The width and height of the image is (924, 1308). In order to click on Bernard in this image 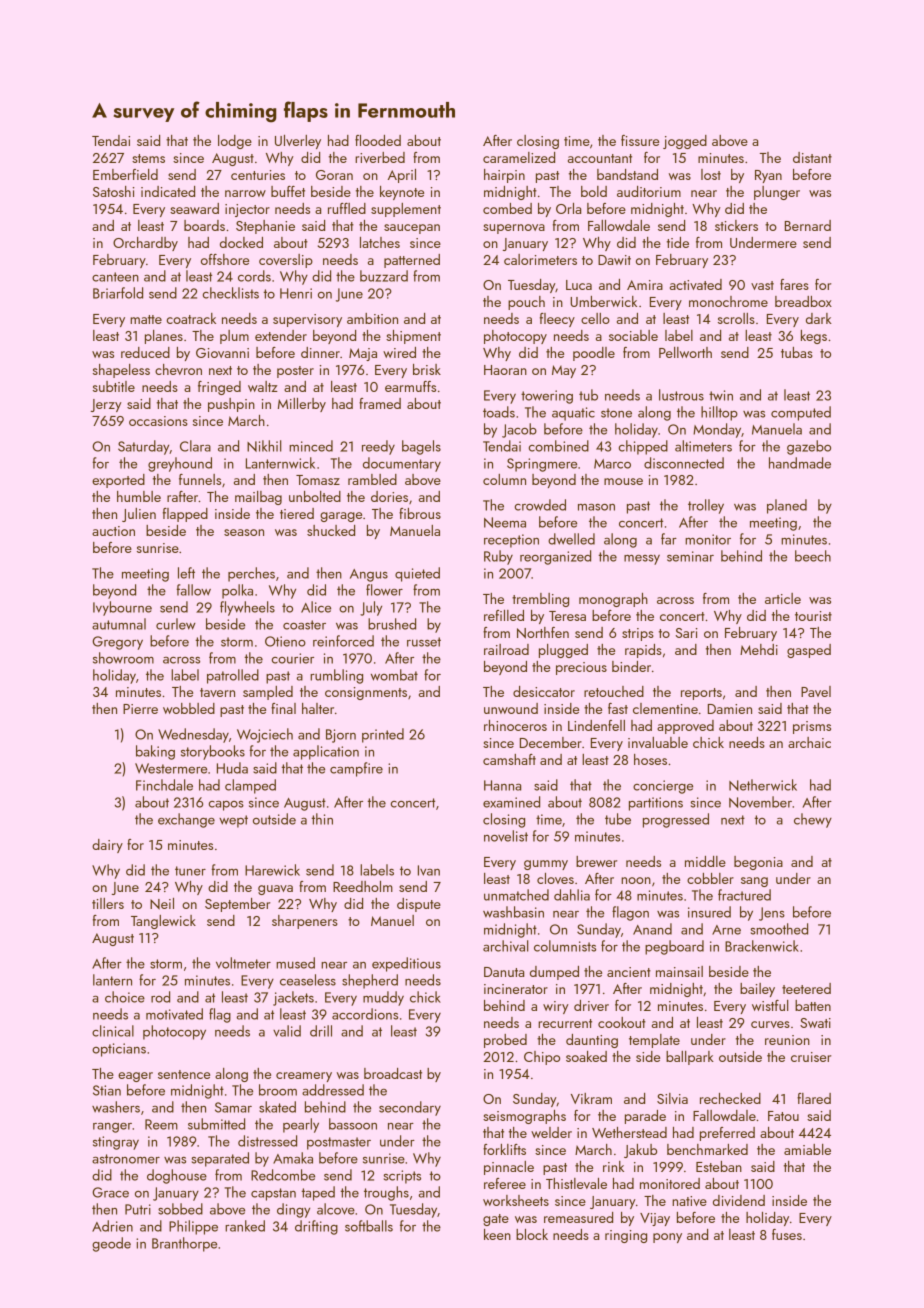, I will do `click(808, 225)`.
